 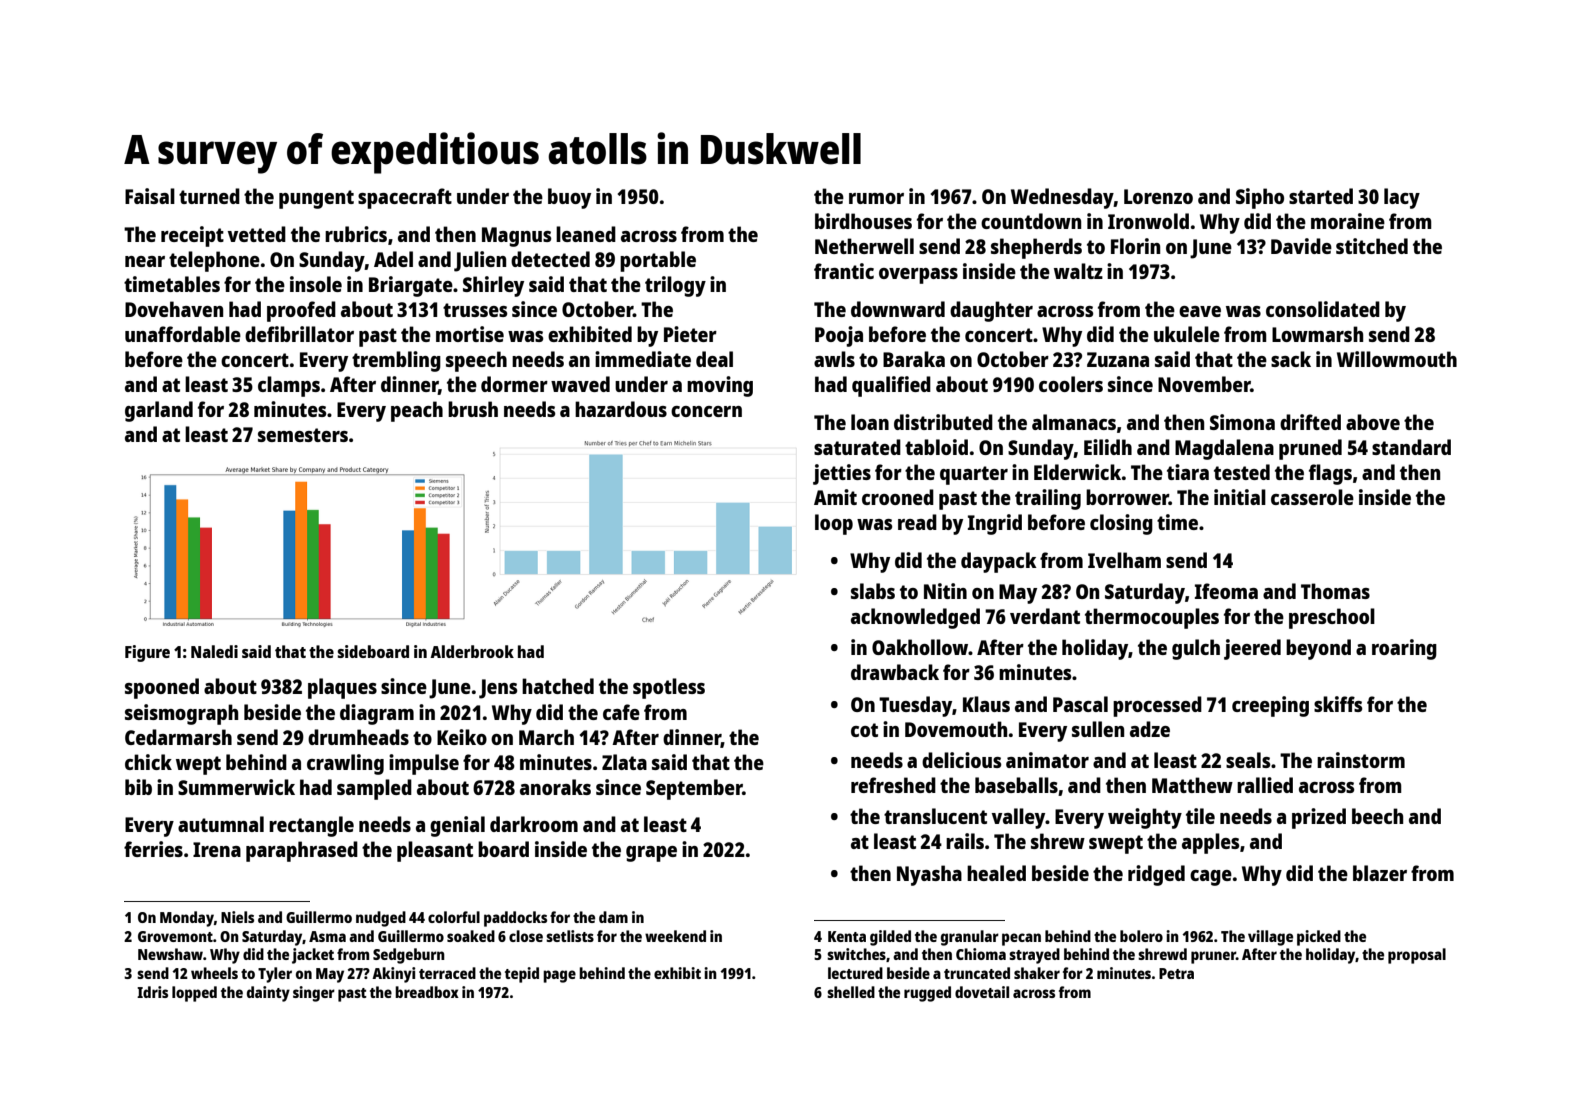 What do you see at coordinates (1196, 649) in the screenshot?
I see `gulch` at bounding box center [1196, 649].
